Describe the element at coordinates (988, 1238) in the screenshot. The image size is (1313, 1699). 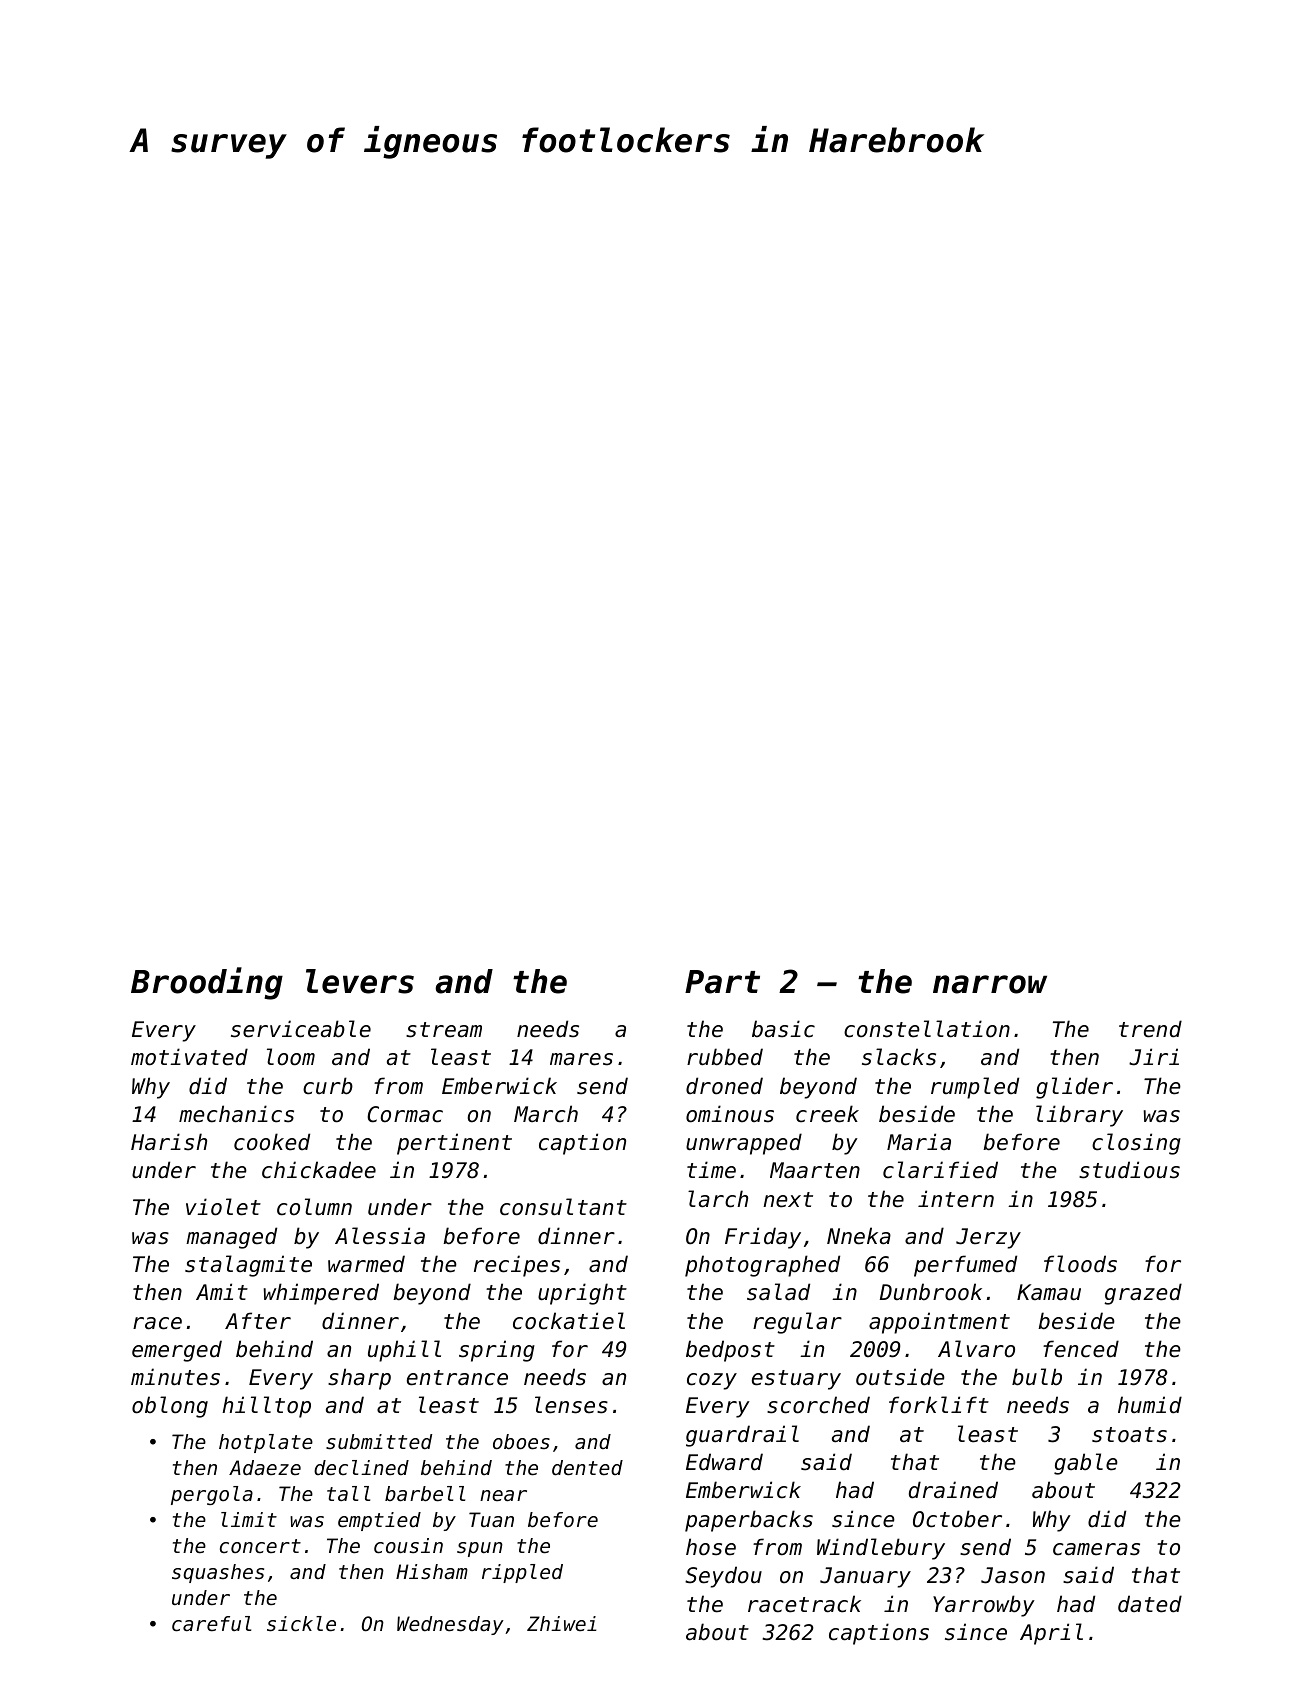
I see `Jerzy` at that location.
